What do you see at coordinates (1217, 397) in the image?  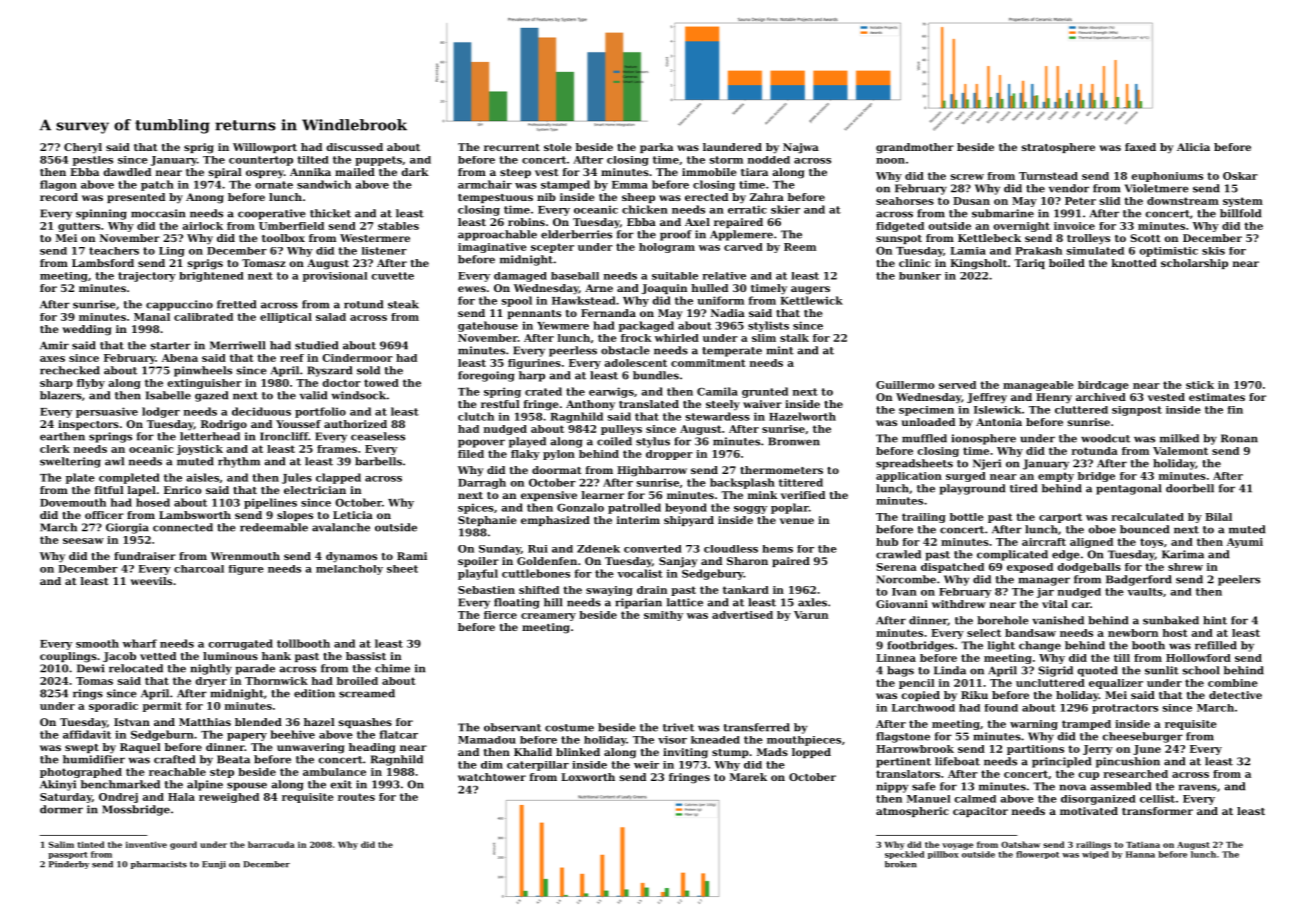 I see `estimates` at bounding box center [1217, 397].
